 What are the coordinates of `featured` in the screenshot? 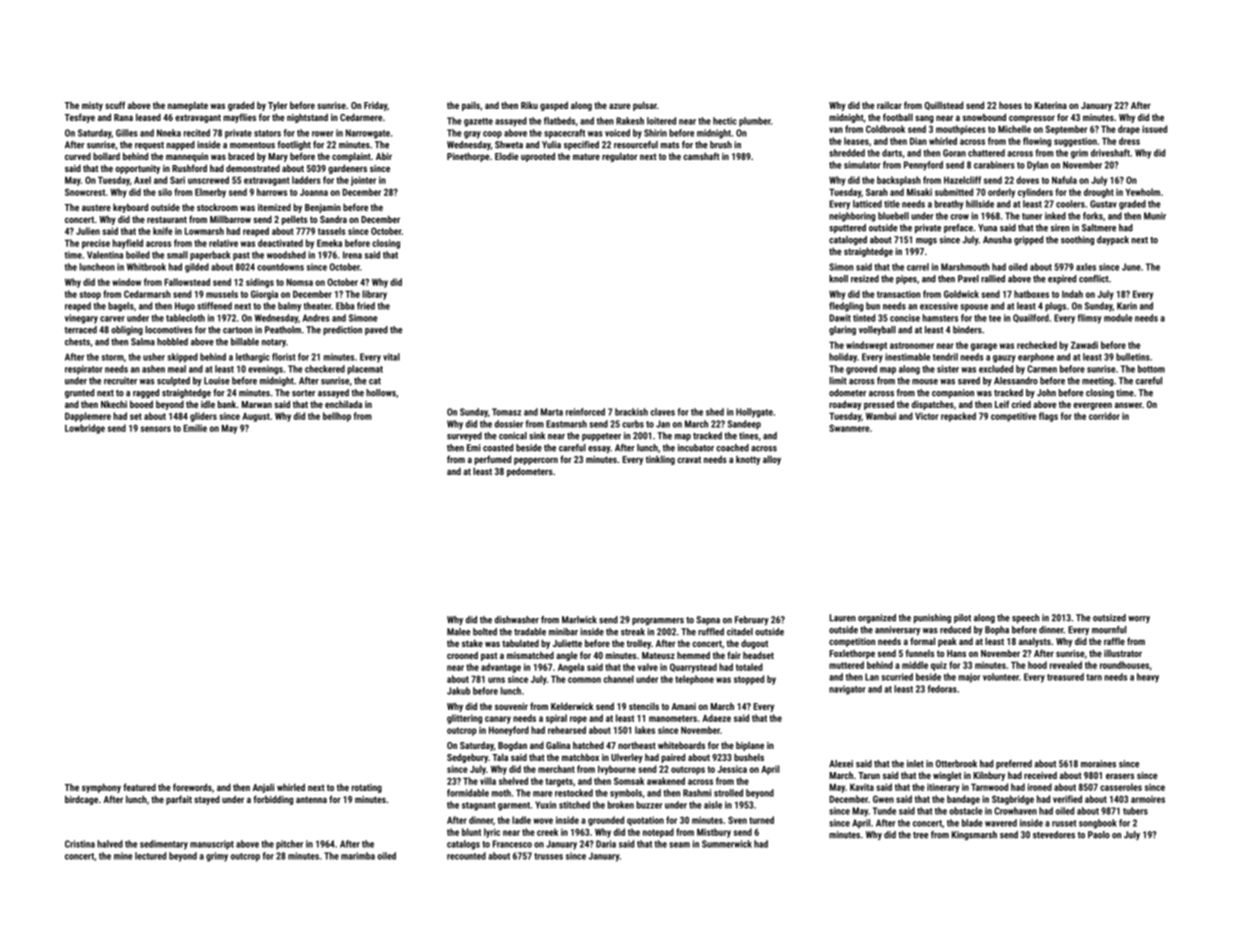 It's located at (139, 787).
